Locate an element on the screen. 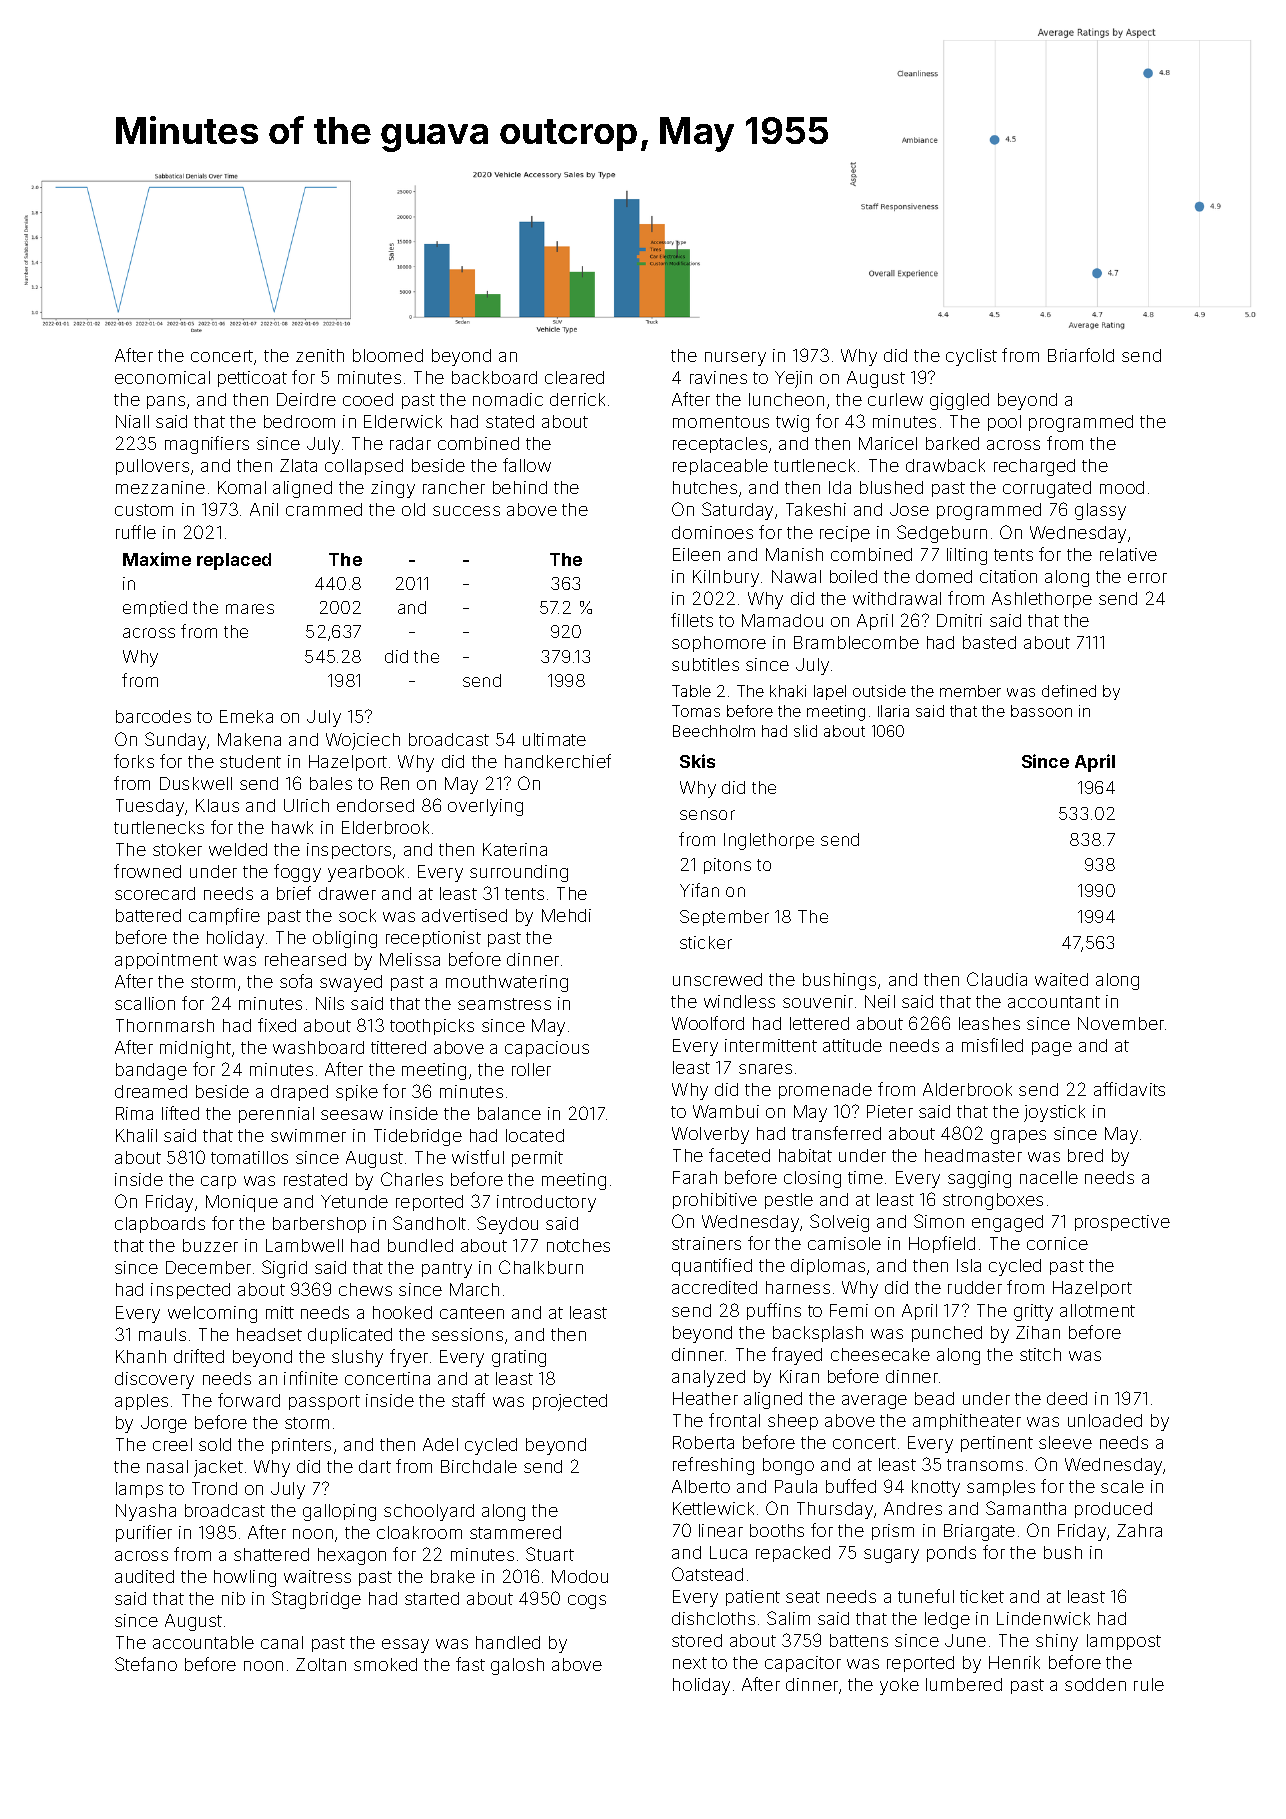 The height and width of the screenshot is (1819, 1286). draped is located at coordinates (299, 1093).
